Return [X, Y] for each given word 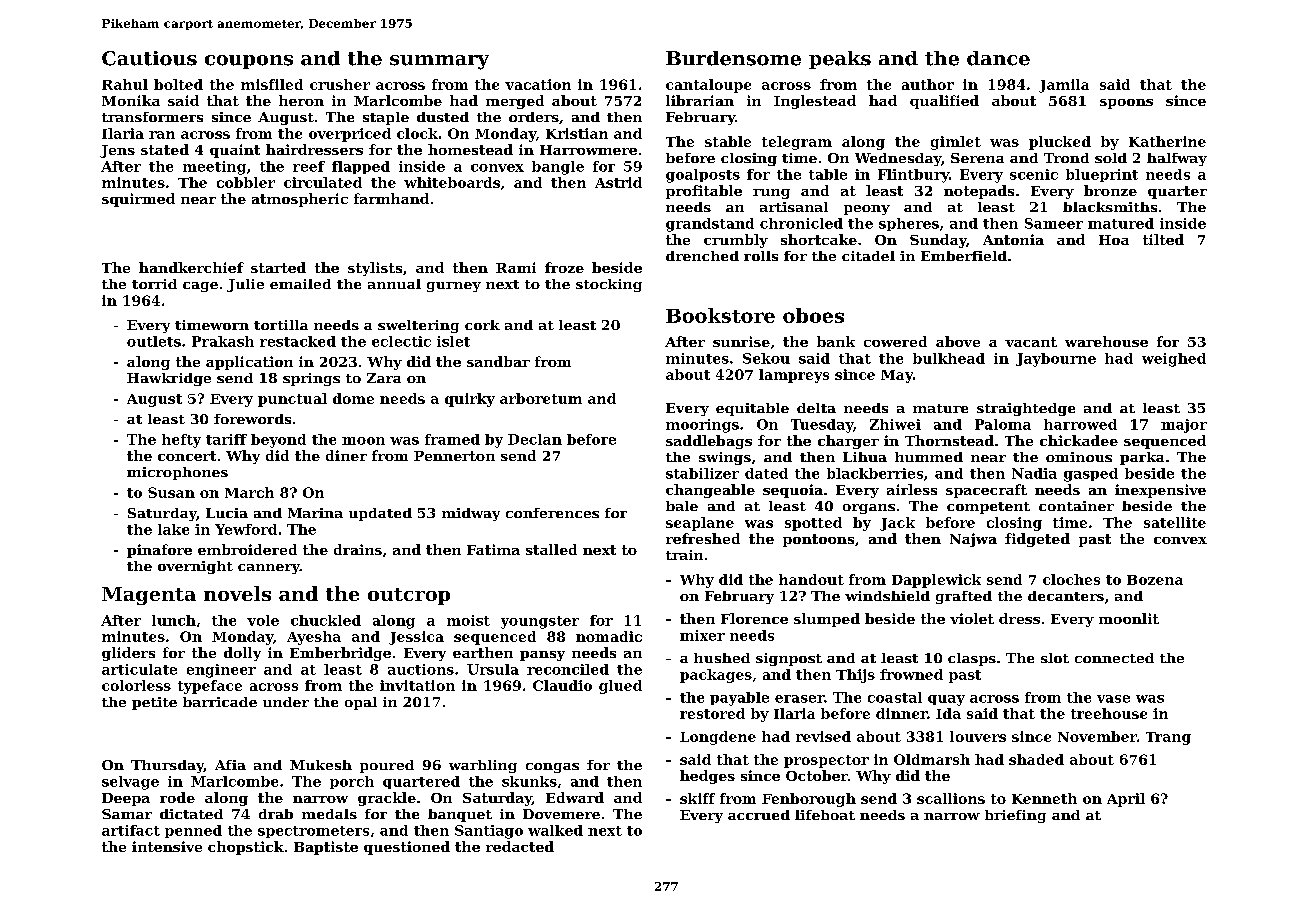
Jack [897, 524]
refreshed [703, 538]
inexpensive [1160, 491]
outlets [154, 341]
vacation [538, 84]
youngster [540, 622]
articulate [139, 669]
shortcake [819, 239]
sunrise [741, 341]
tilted [1163, 239]
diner [346, 455]
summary [439, 62]
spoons [1126, 104]
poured [387, 766]
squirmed [138, 200]
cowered [895, 341]
